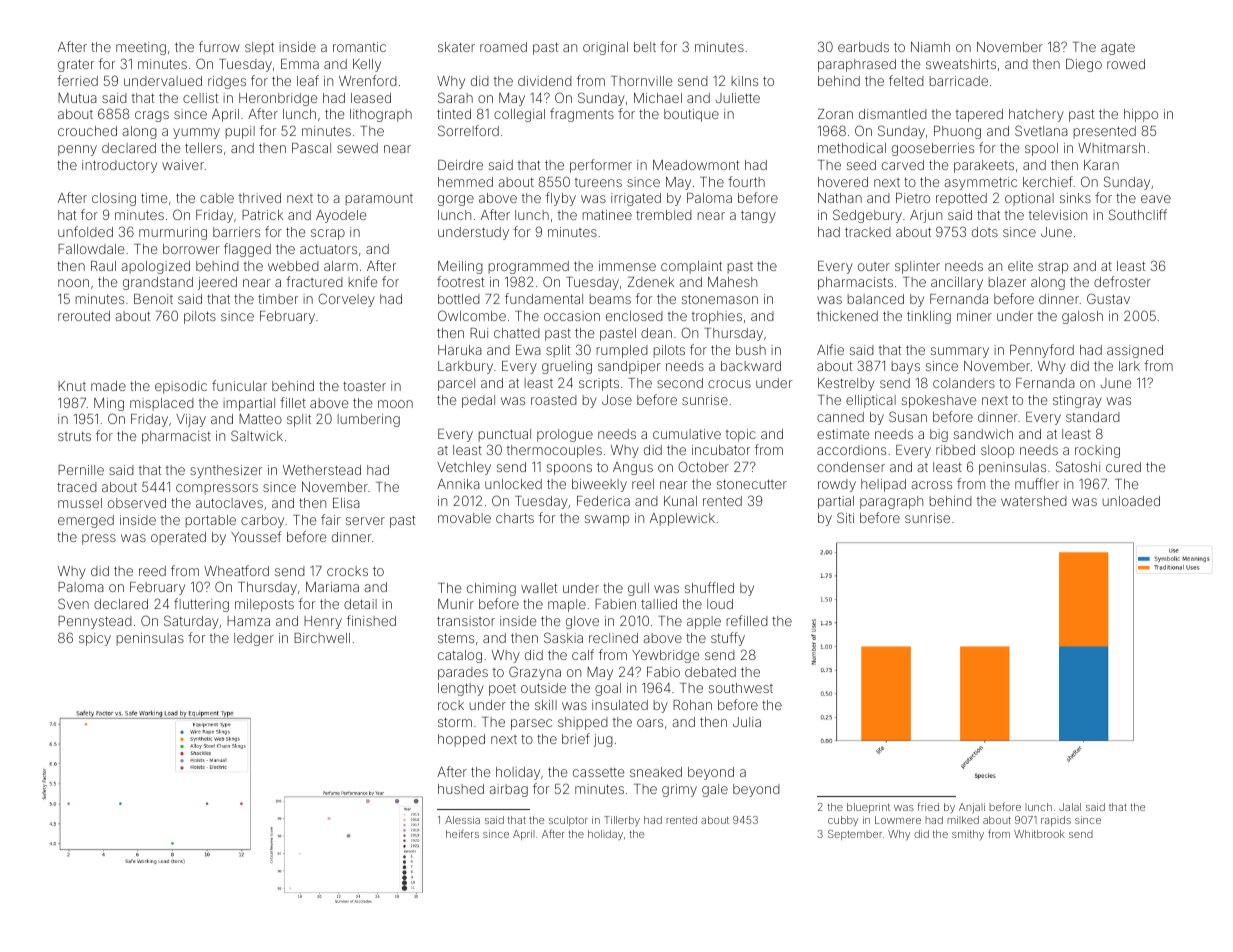  I want to click on Heronbridge, so click(278, 99).
